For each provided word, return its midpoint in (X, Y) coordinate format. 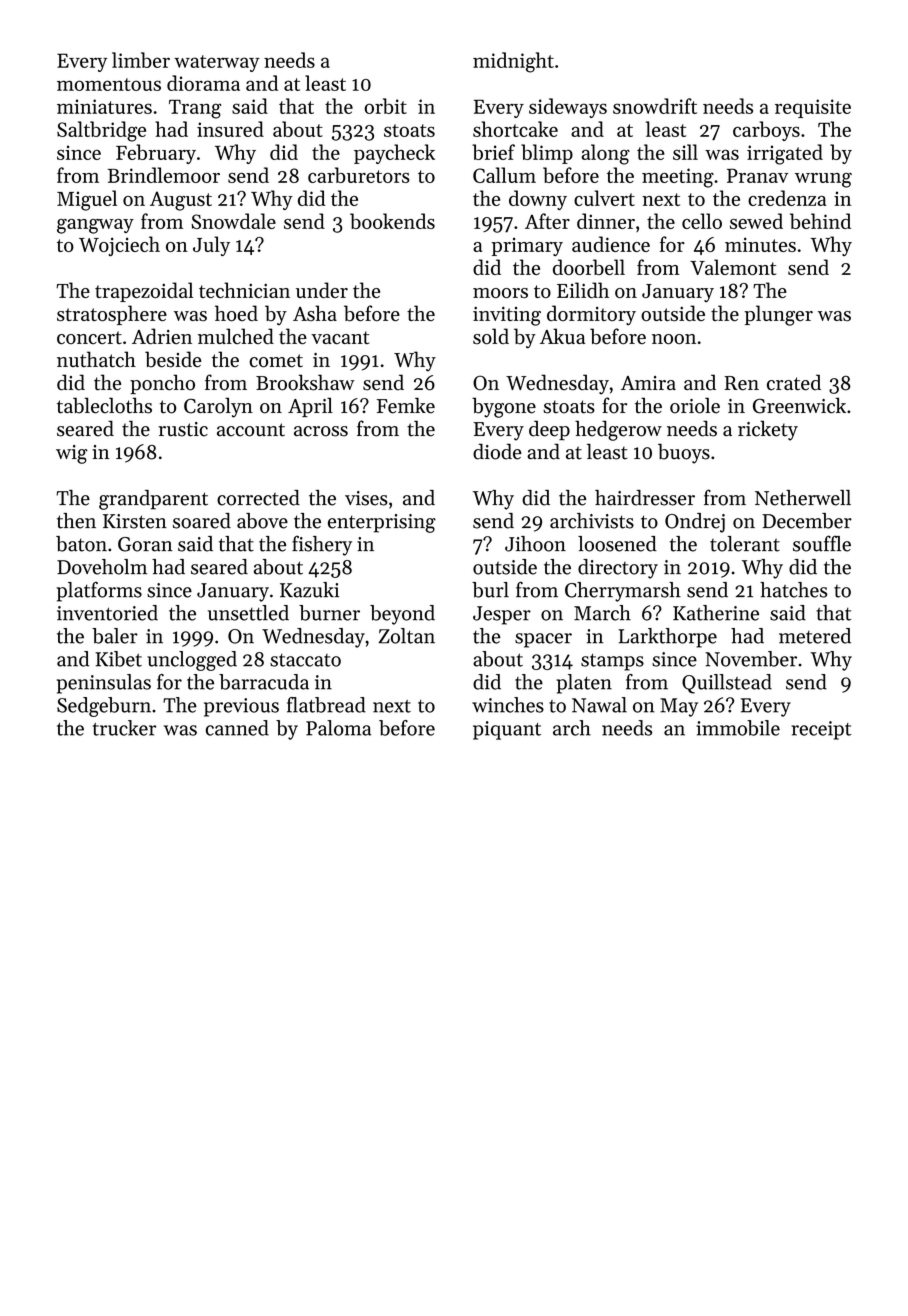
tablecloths (104, 405)
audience (611, 244)
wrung (823, 180)
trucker (124, 728)
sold (491, 336)
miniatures (104, 106)
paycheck (394, 154)
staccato (305, 660)
